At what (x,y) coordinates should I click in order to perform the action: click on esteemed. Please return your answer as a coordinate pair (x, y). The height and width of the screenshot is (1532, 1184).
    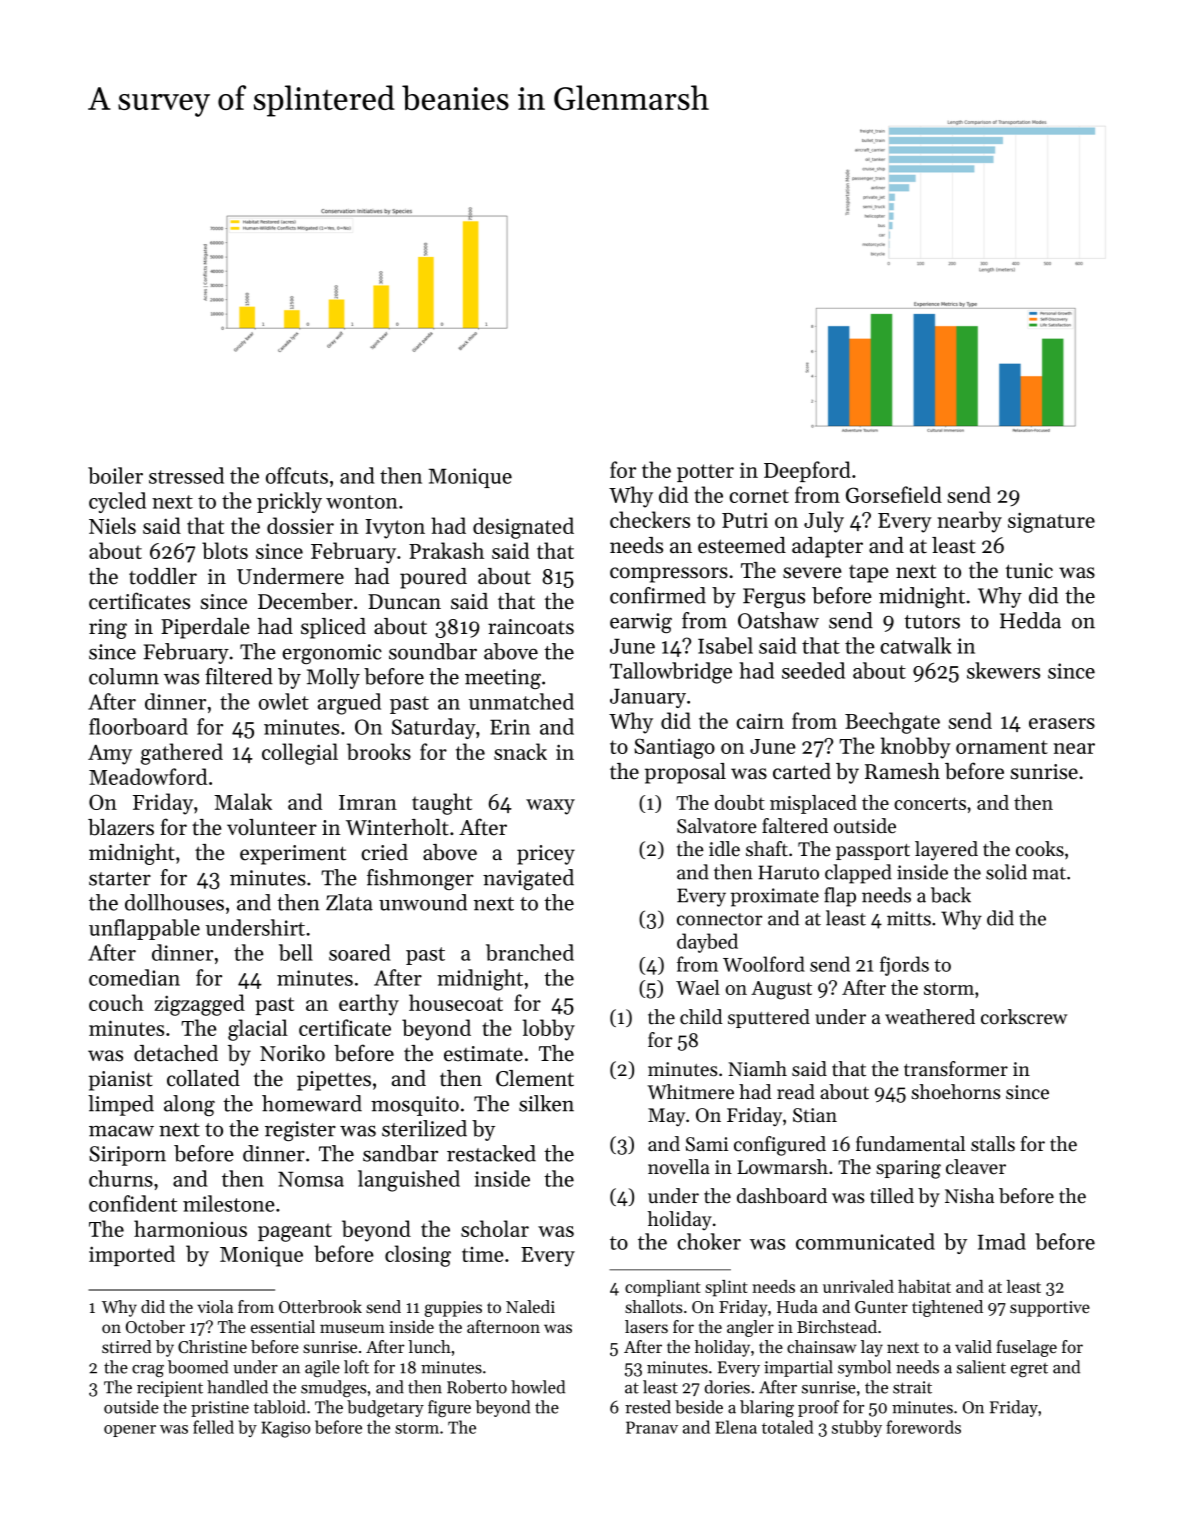
    Looking at the image, I should click on (742, 545).
